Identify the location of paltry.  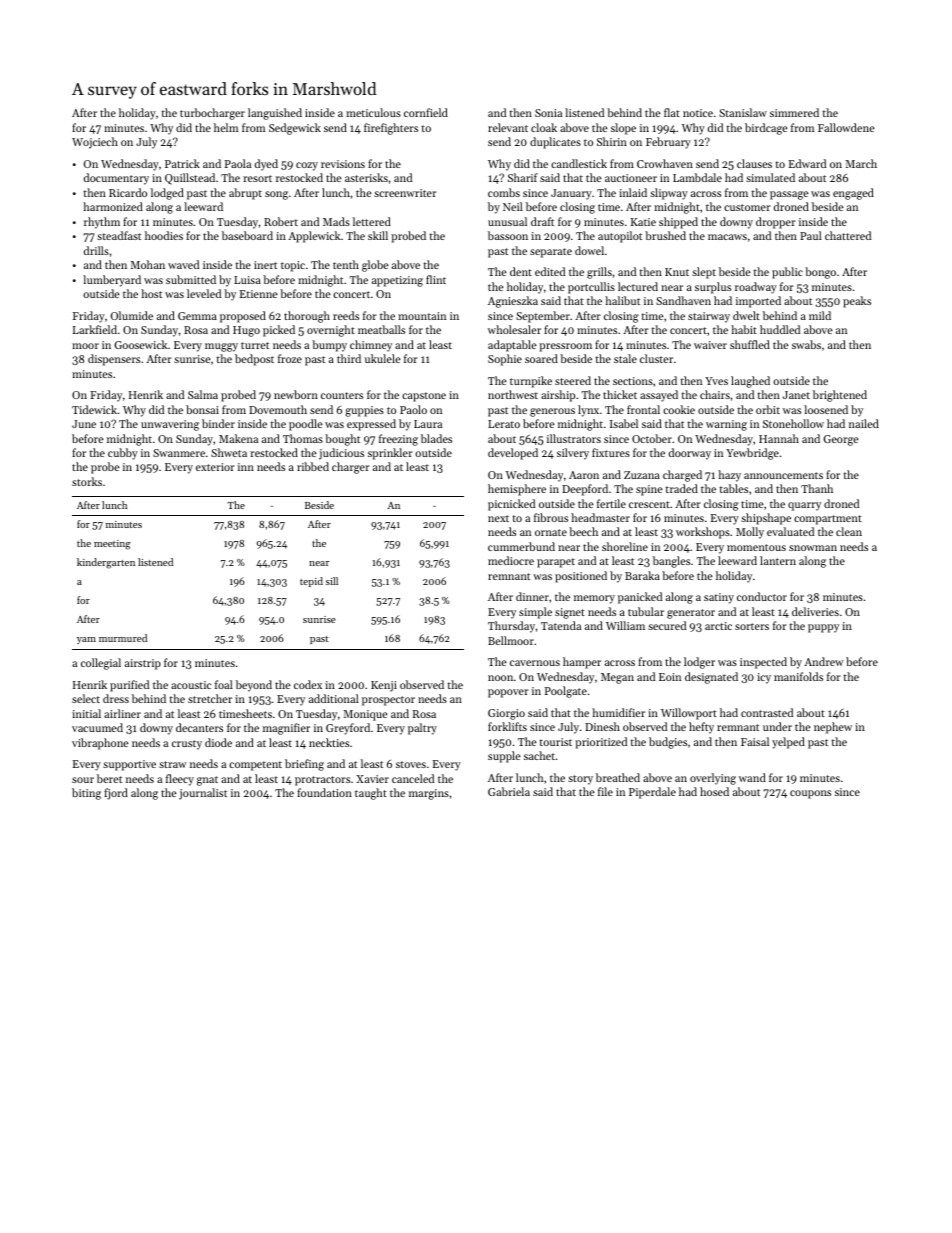
(422, 729).
